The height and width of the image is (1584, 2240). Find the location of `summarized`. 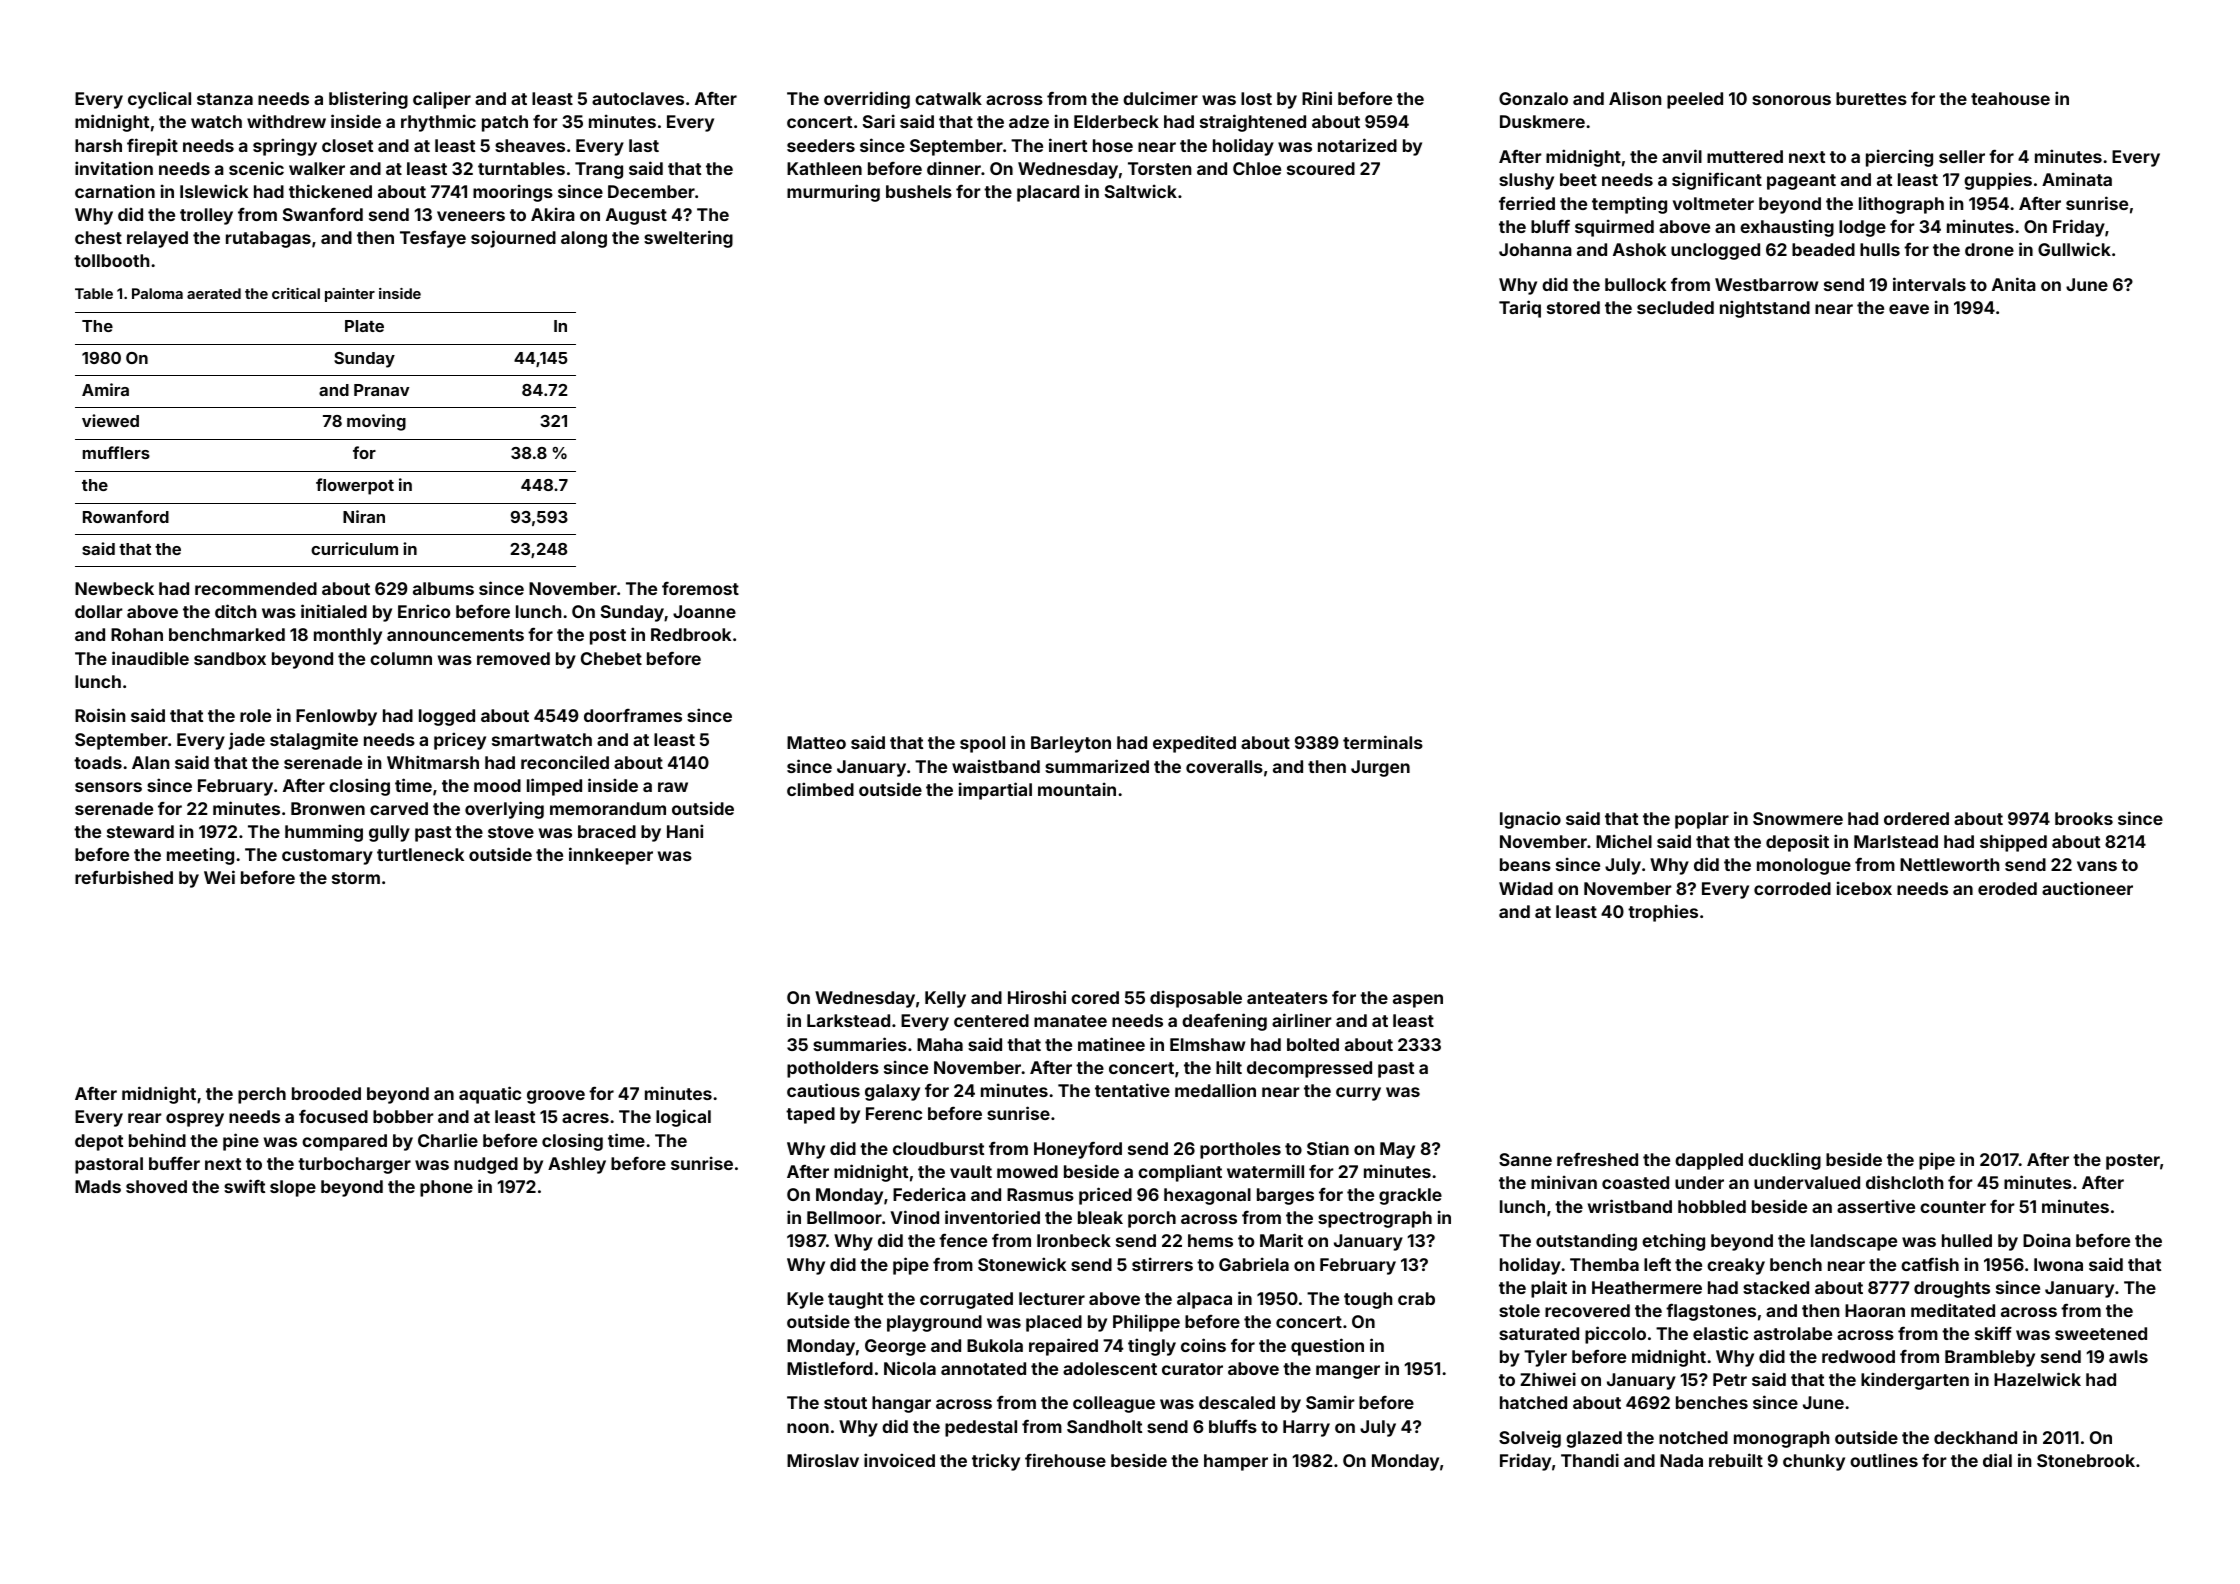

summarized is located at coordinates (1097, 766).
